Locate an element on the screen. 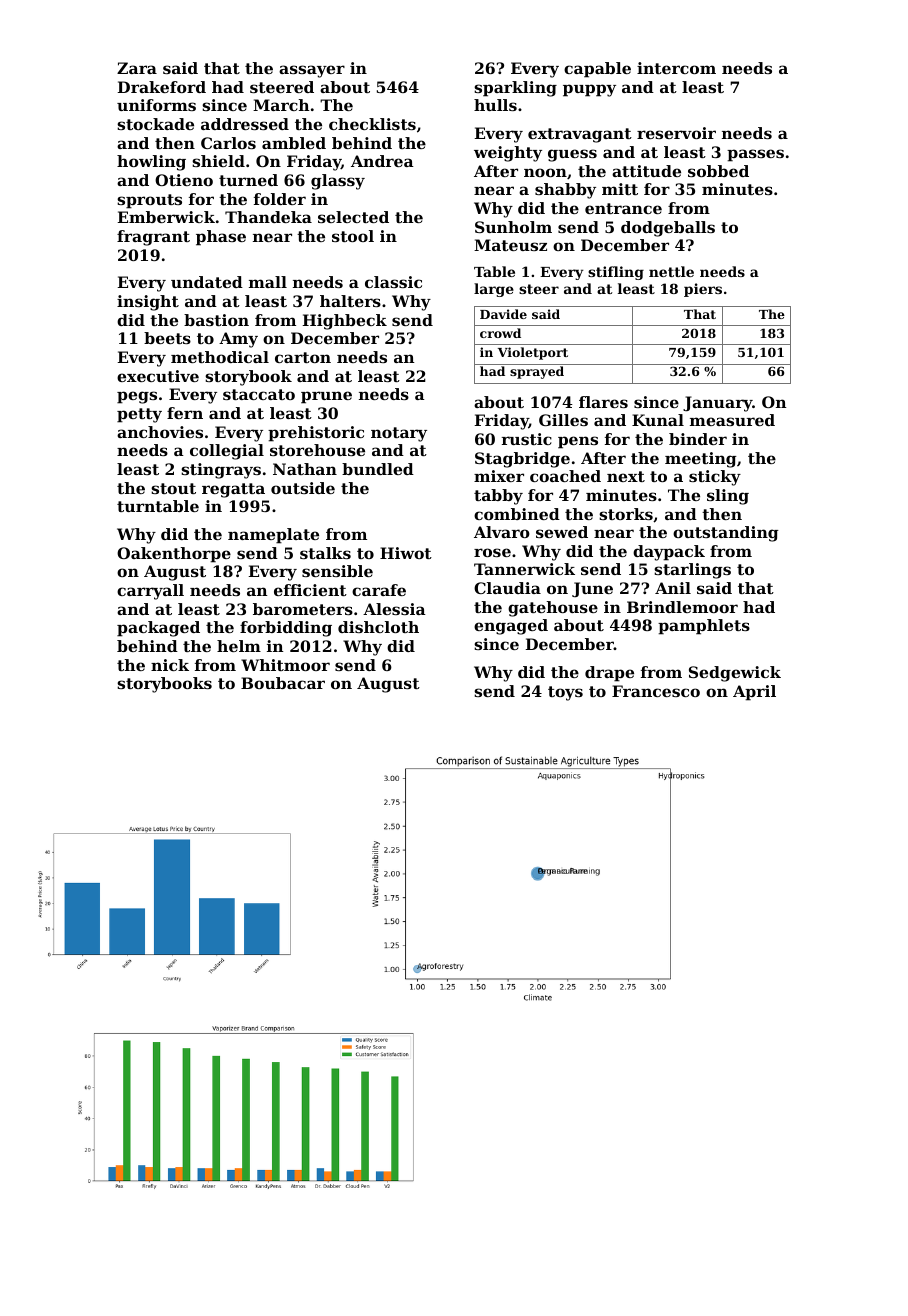 Image resolution: width=908 pixels, height=1316 pixels. Whitmoor is located at coordinates (285, 665).
